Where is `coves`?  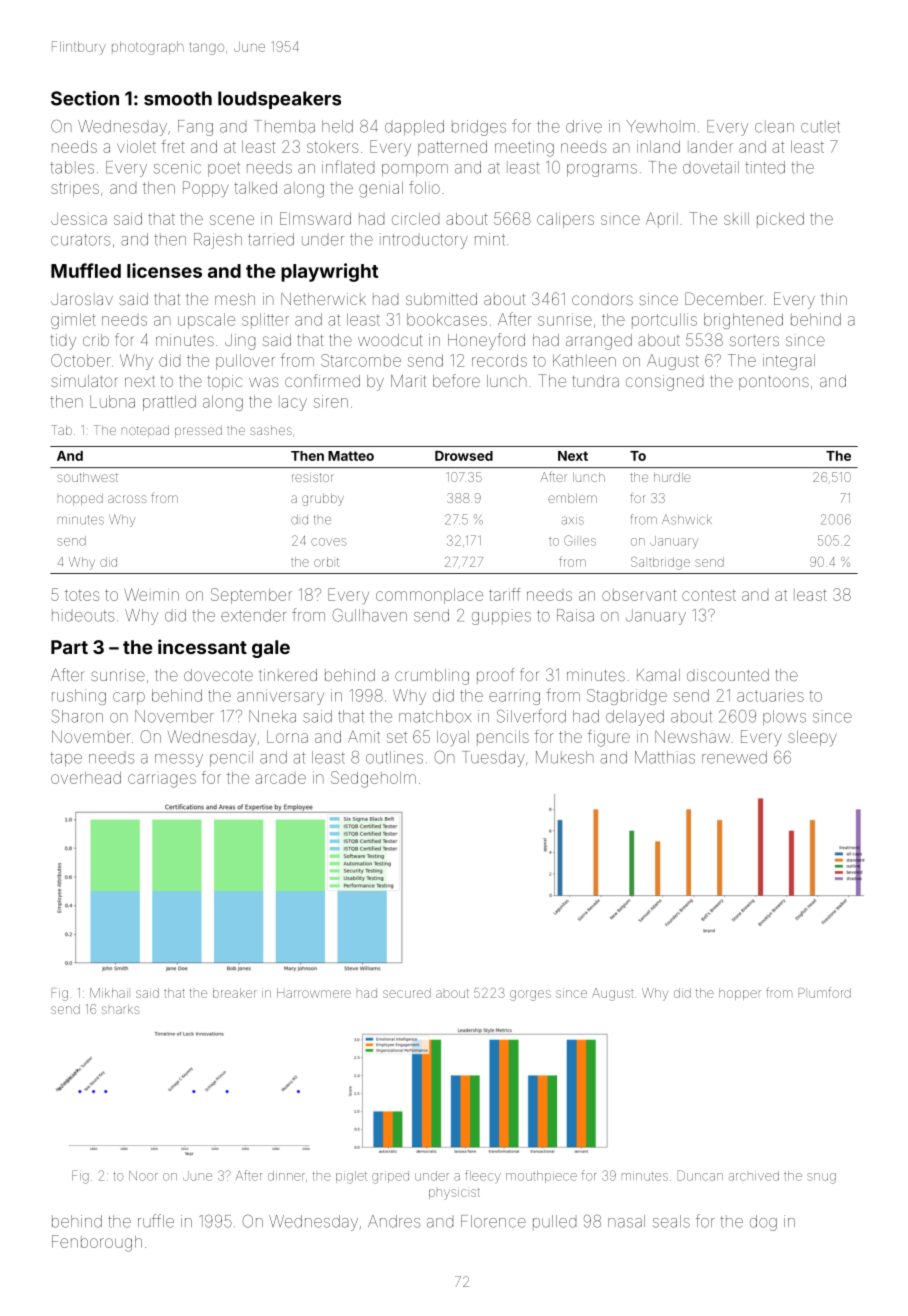
coves is located at coordinates (329, 542).
